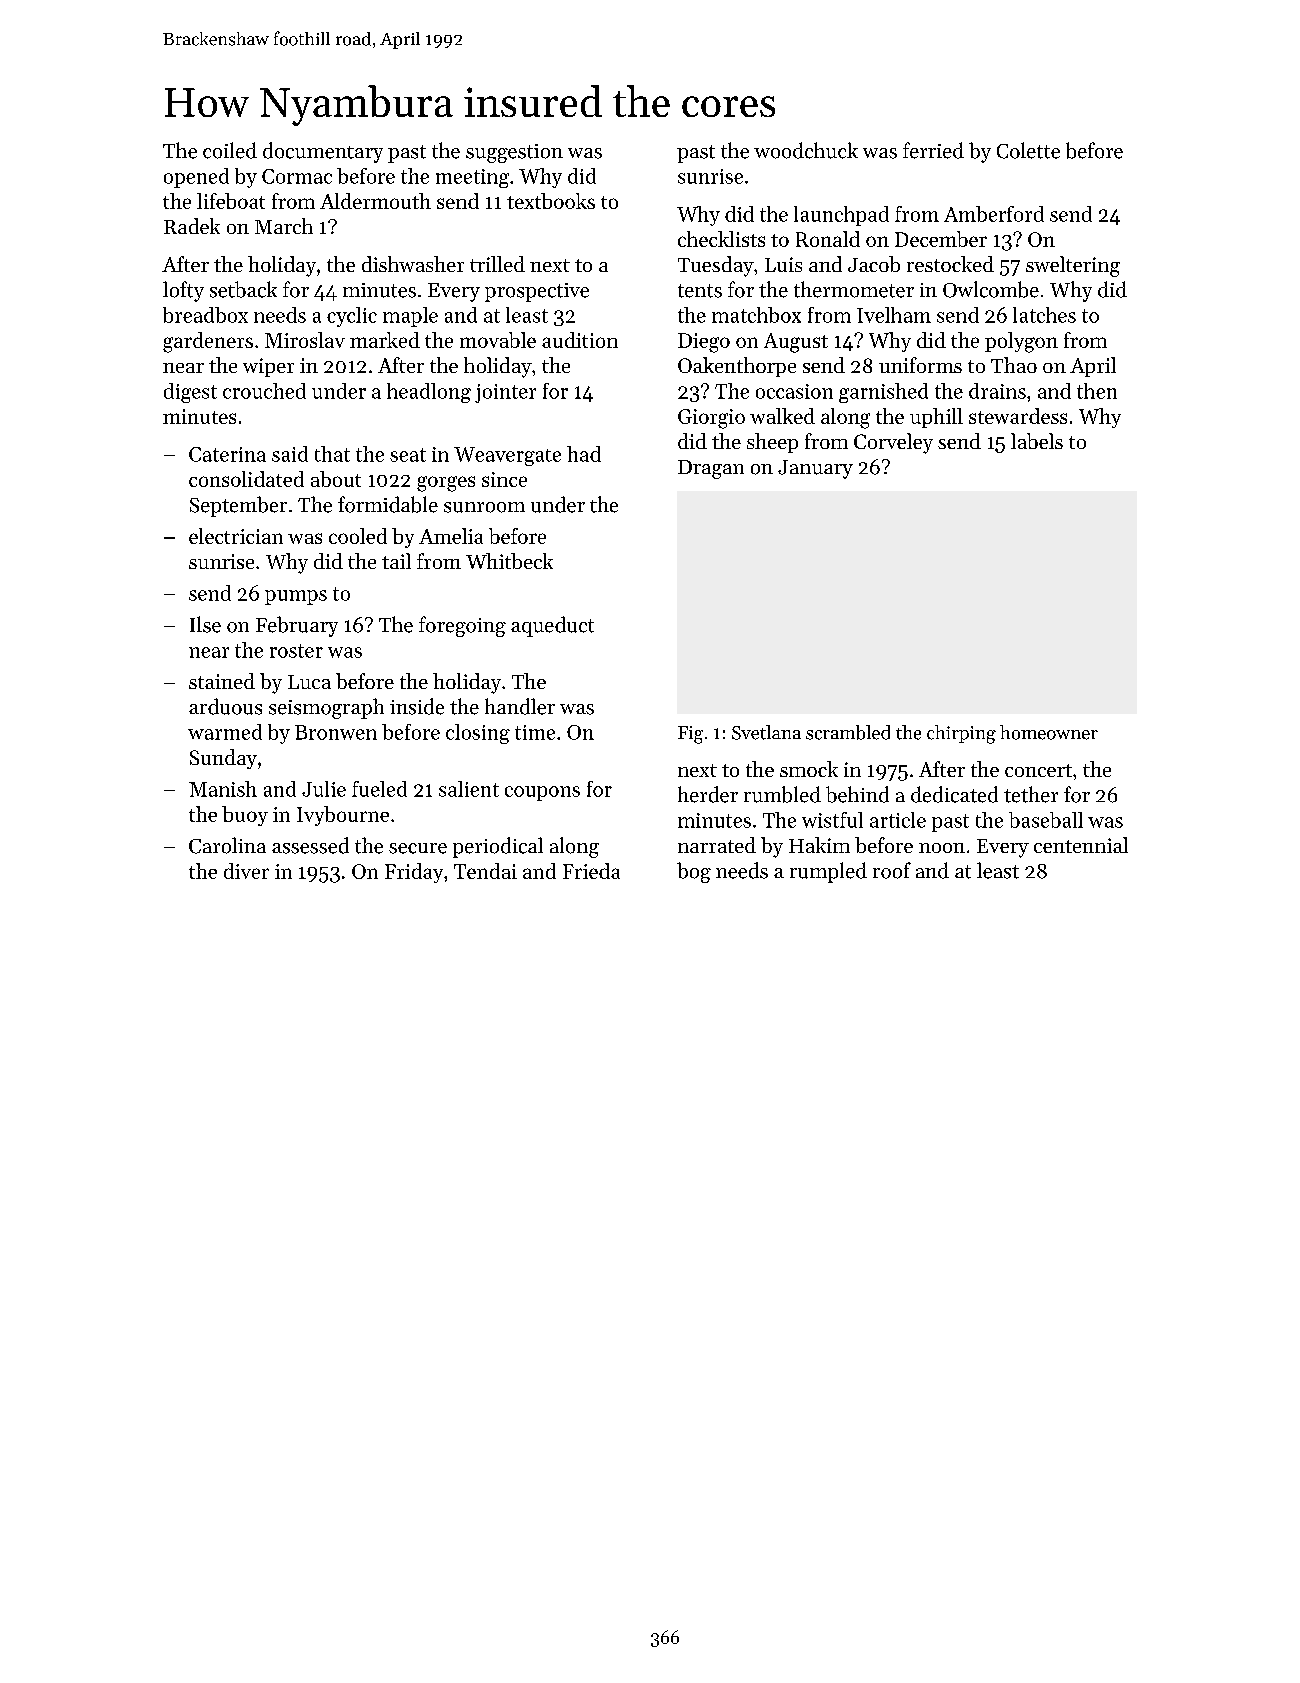  I want to click on narrated, so click(717, 845).
